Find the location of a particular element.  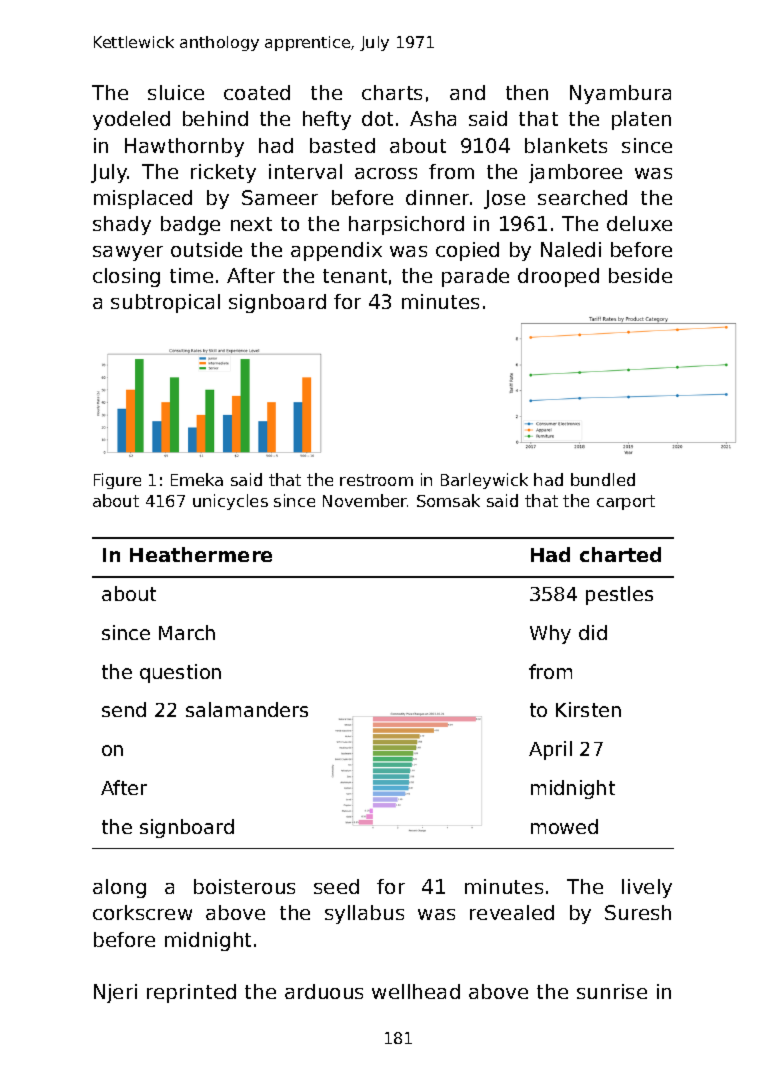

harpsichord is located at coordinates (406, 225).
